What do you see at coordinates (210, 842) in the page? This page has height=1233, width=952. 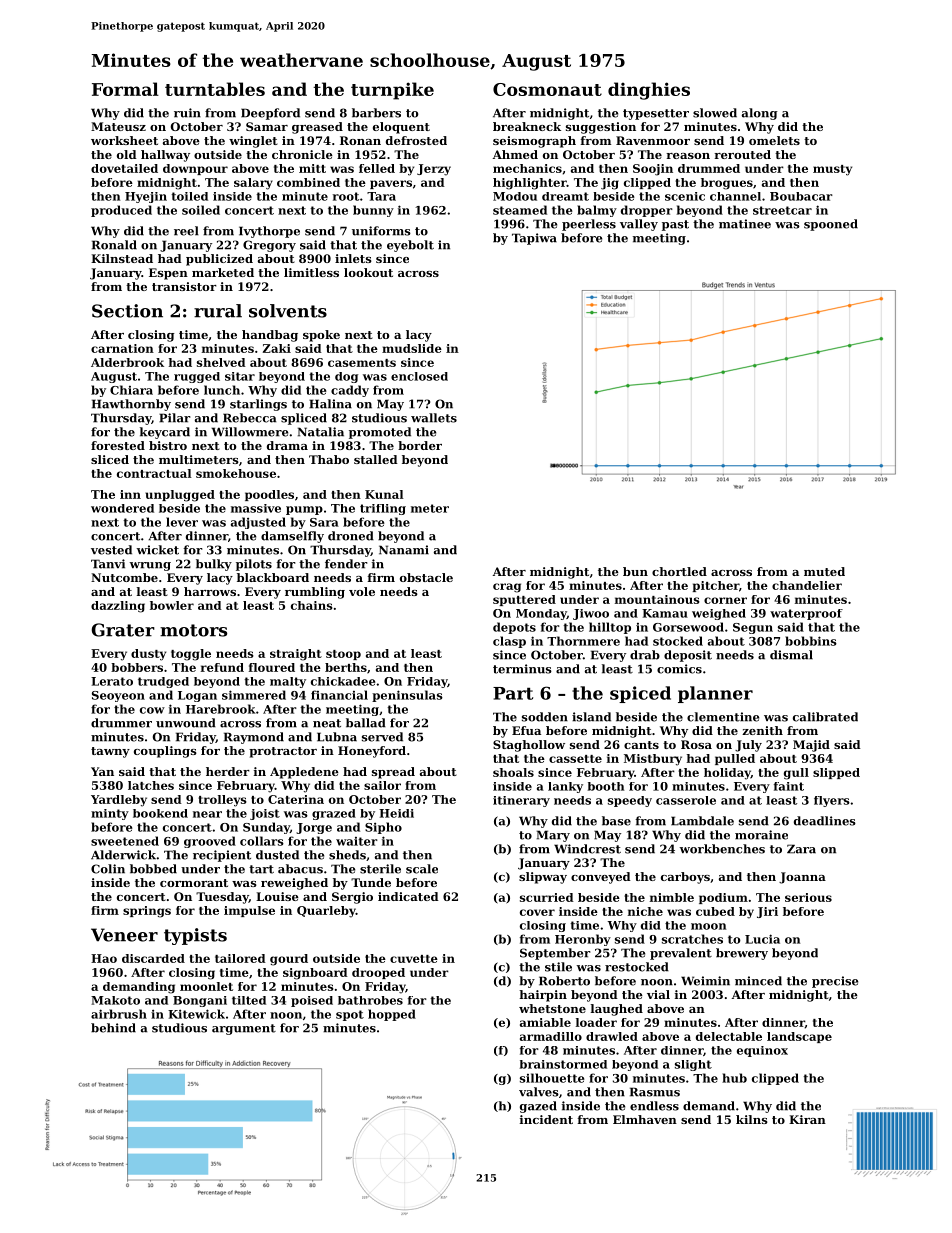 I see `grooved` at bounding box center [210, 842].
